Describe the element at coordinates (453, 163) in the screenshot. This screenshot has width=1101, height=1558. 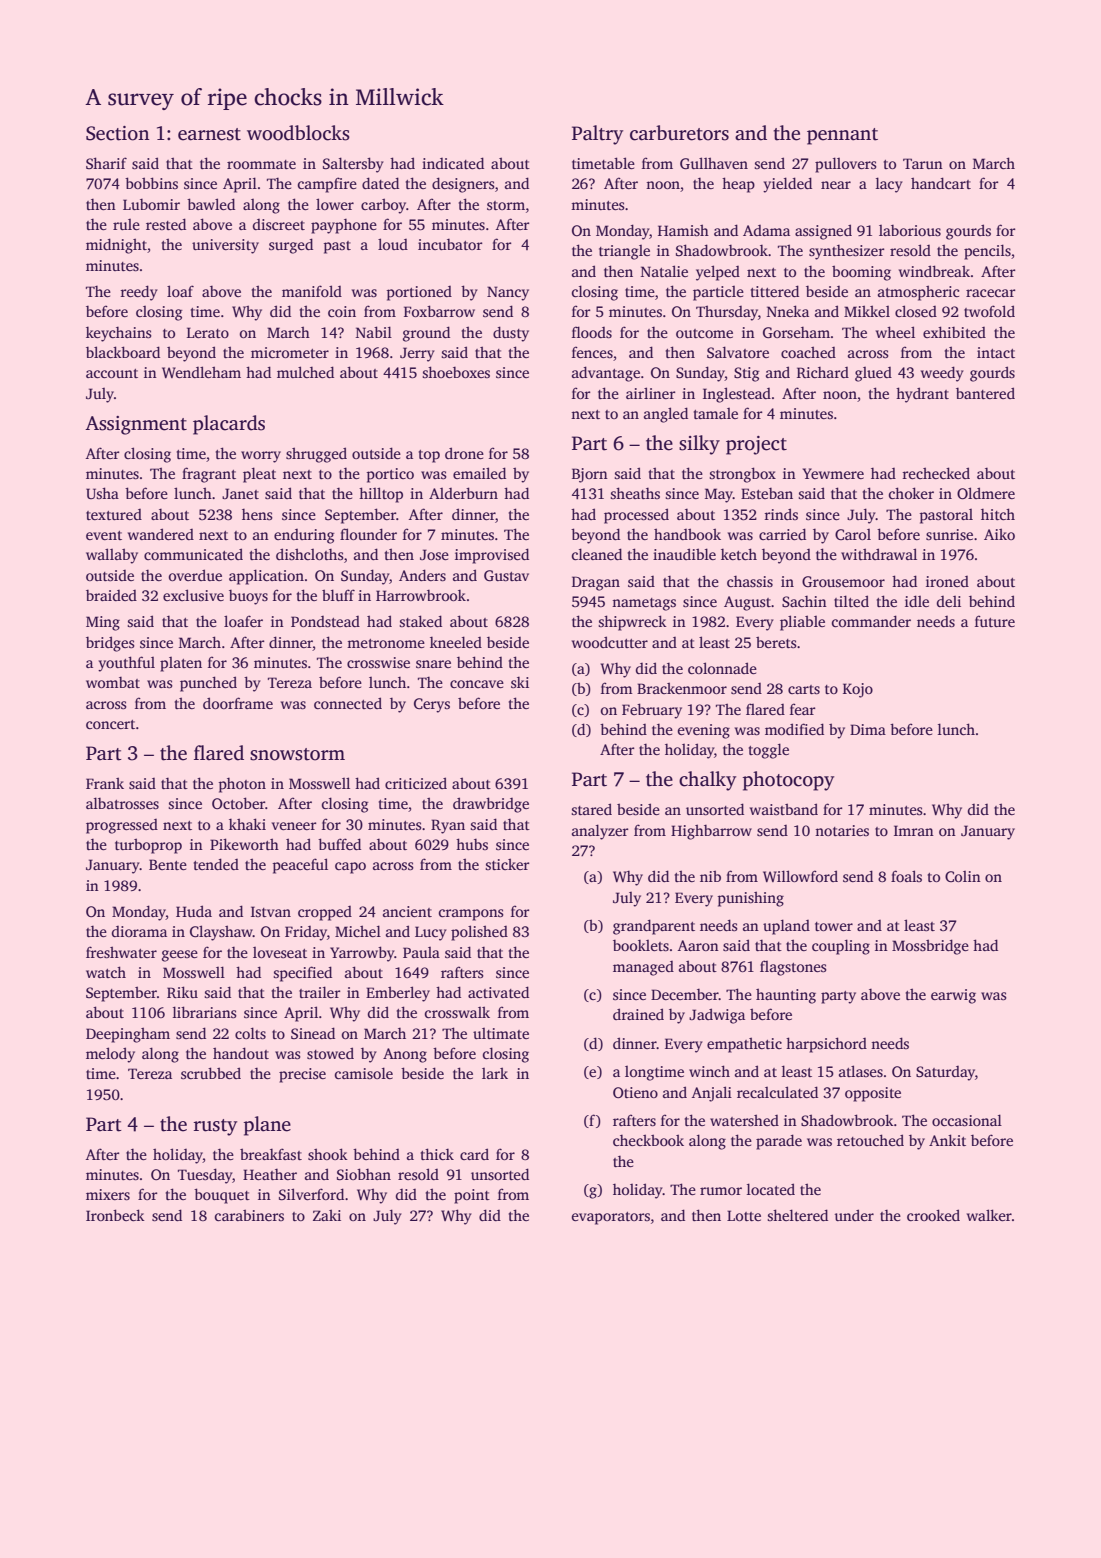
I see `indicated` at that location.
